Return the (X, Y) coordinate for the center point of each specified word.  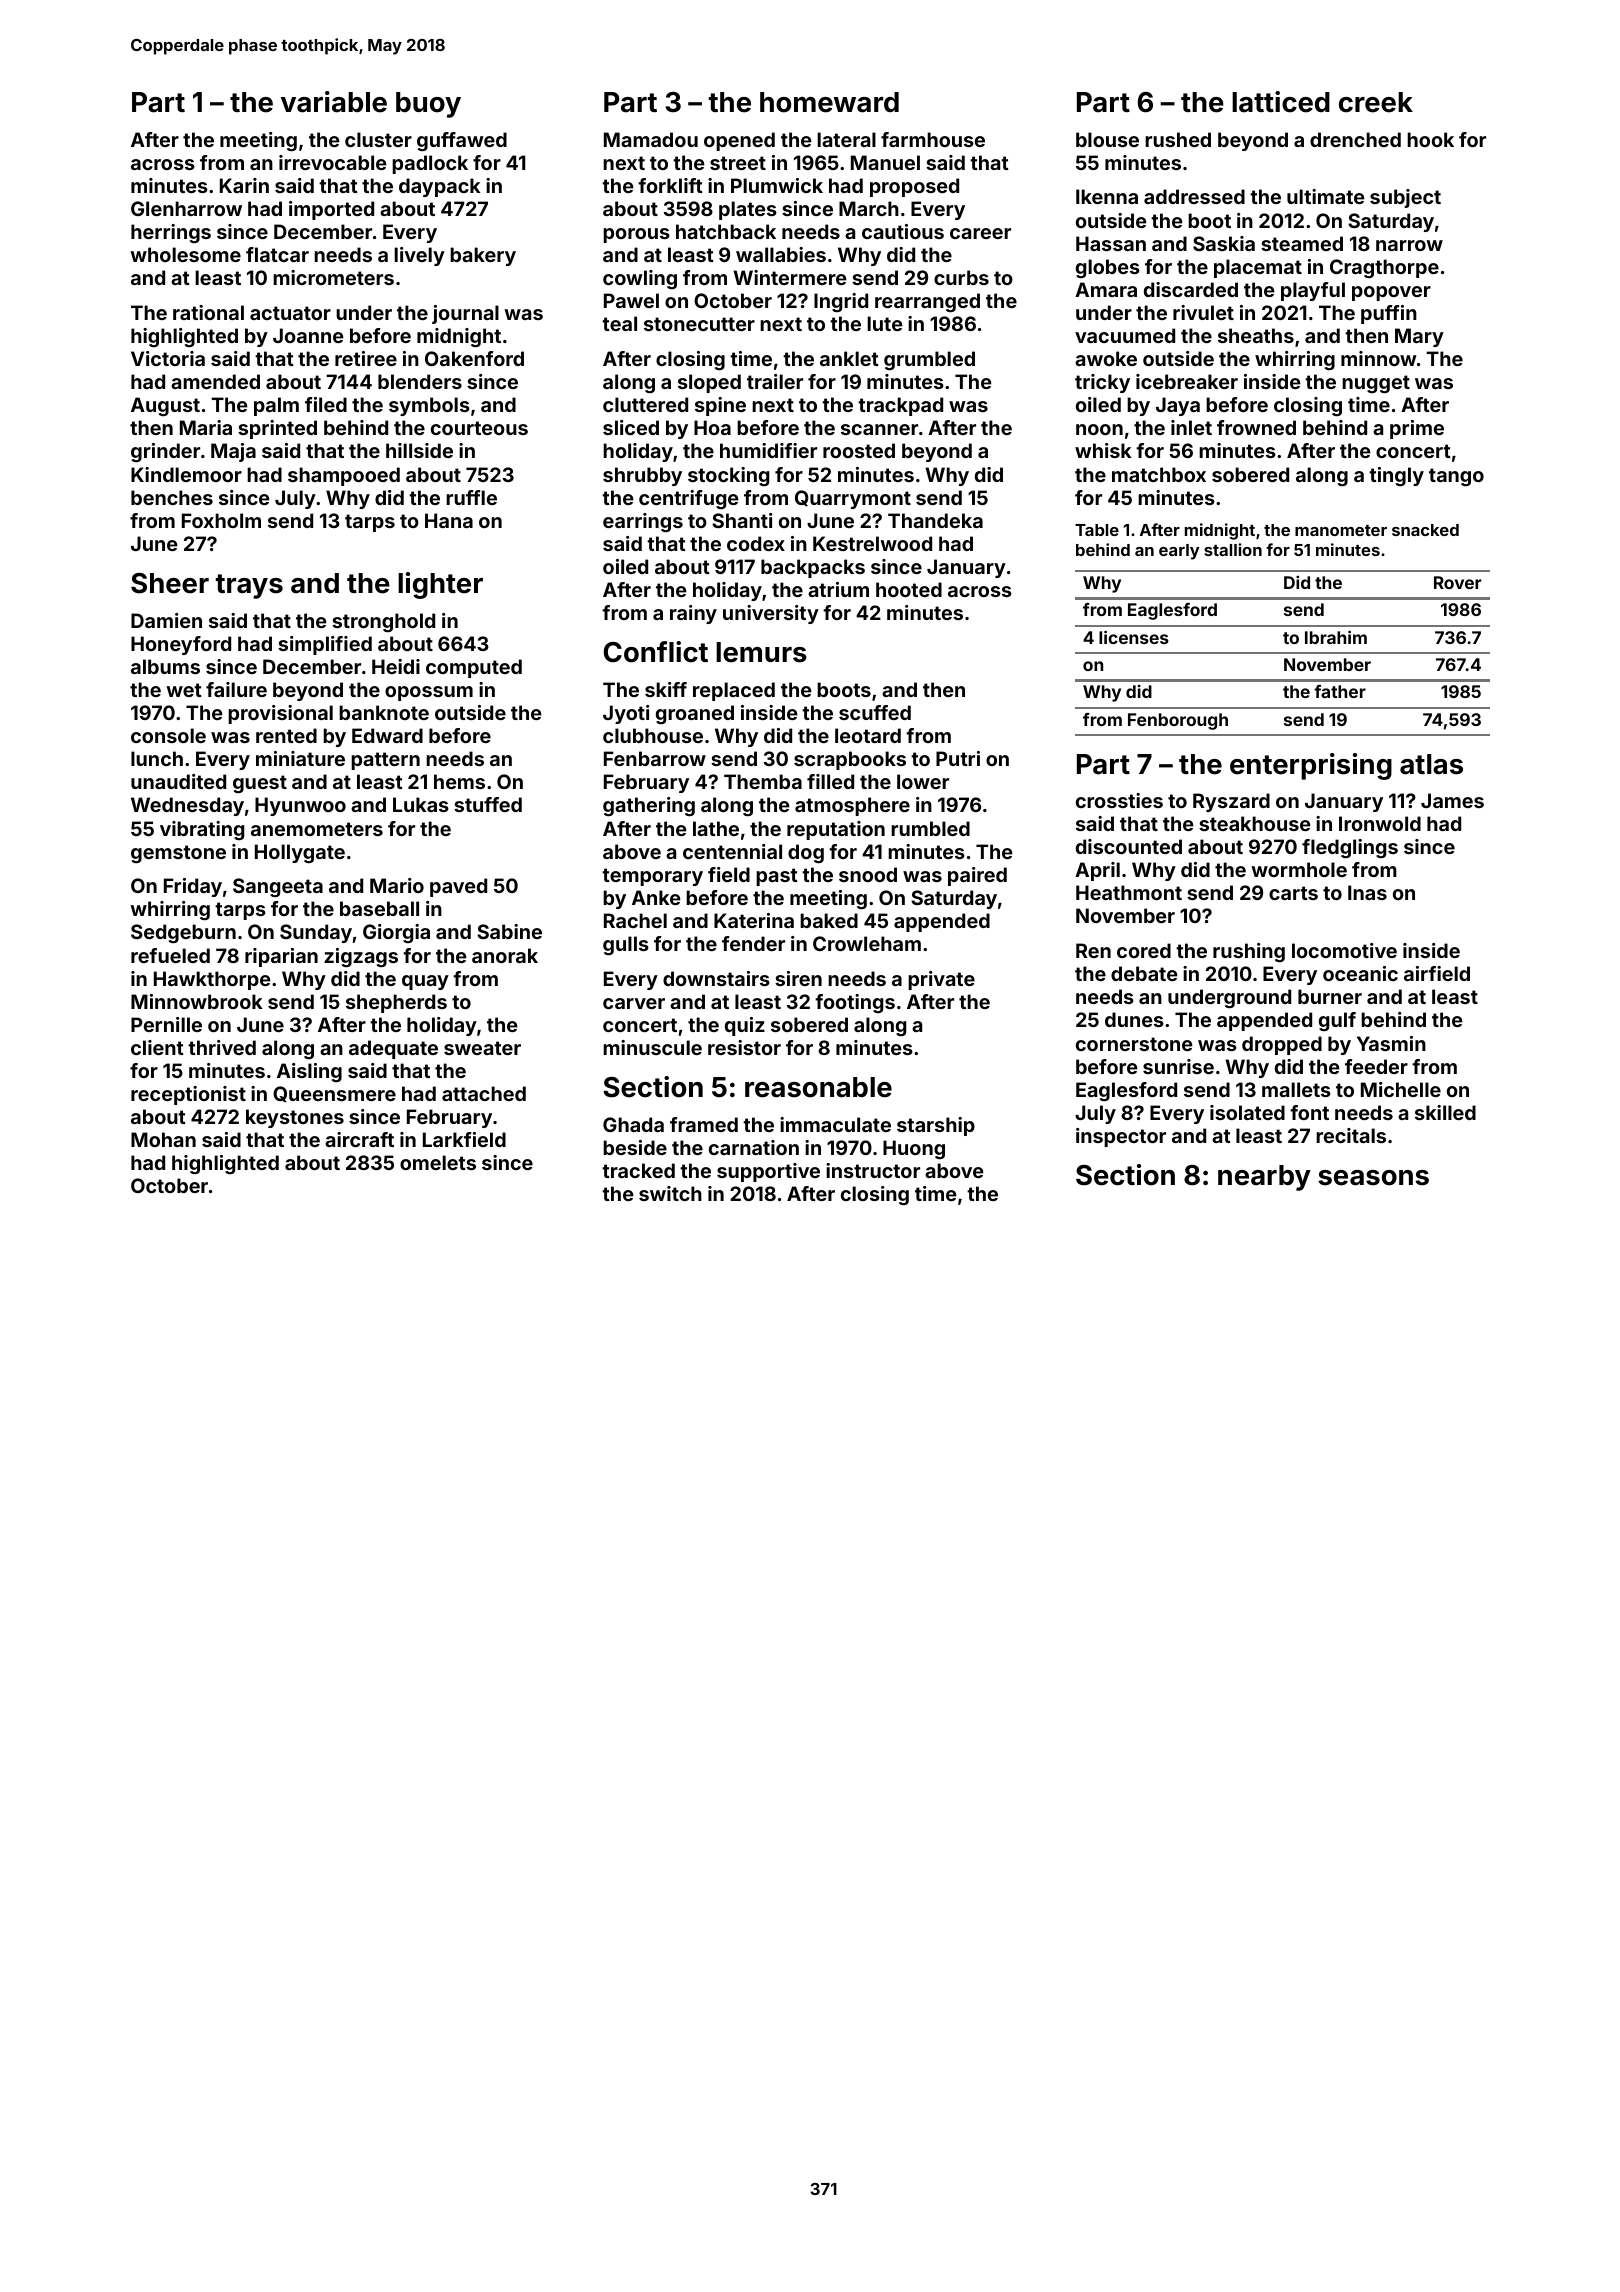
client (157, 1047)
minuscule (652, 1047)
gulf (1337, 1021)
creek (1376, 102)
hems (459, 781)
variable (334, 102)
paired (977, 876)
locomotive (1344, 950)
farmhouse (933, 139)
